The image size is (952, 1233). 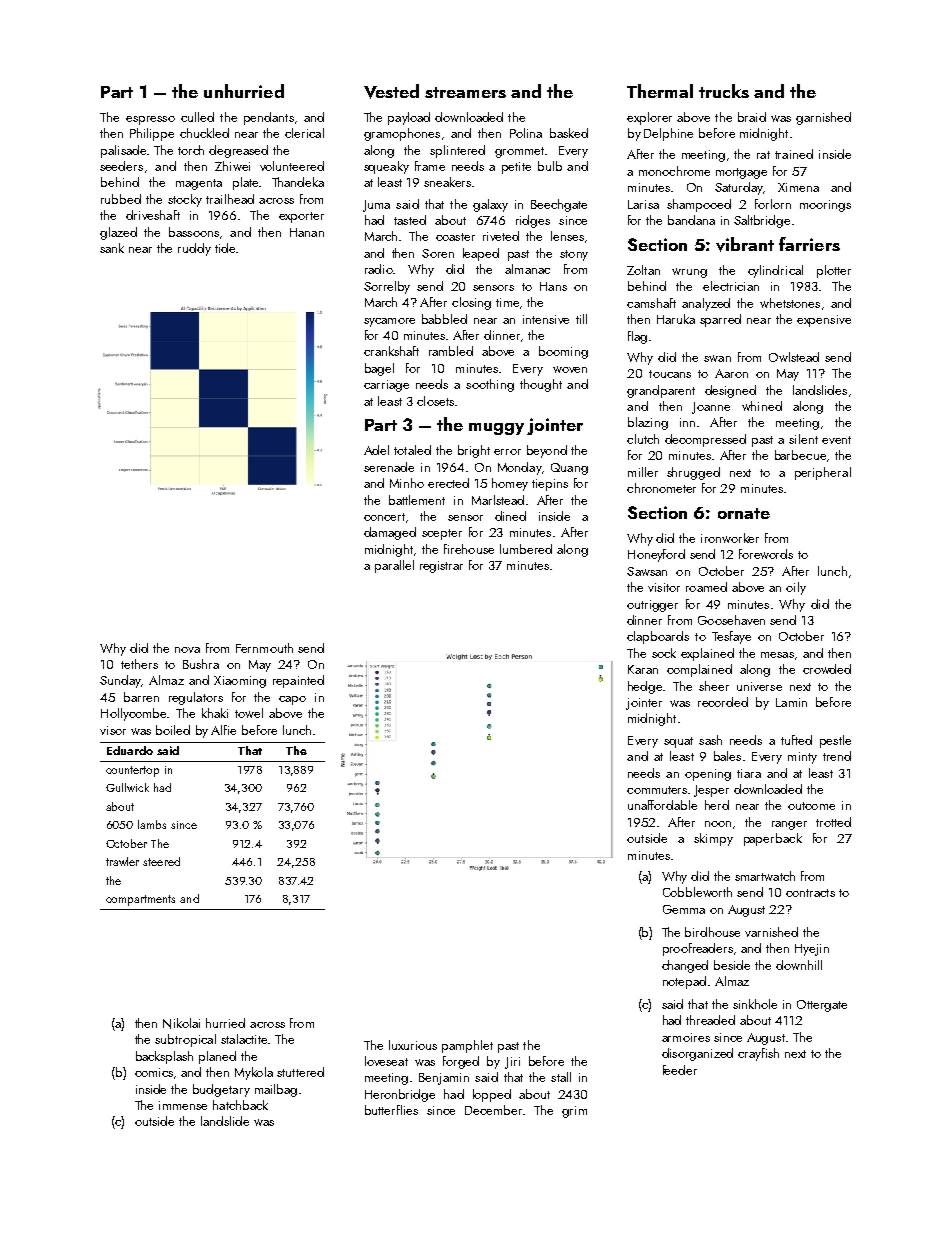 I want to click on culled, so click(x=197, y=117).
